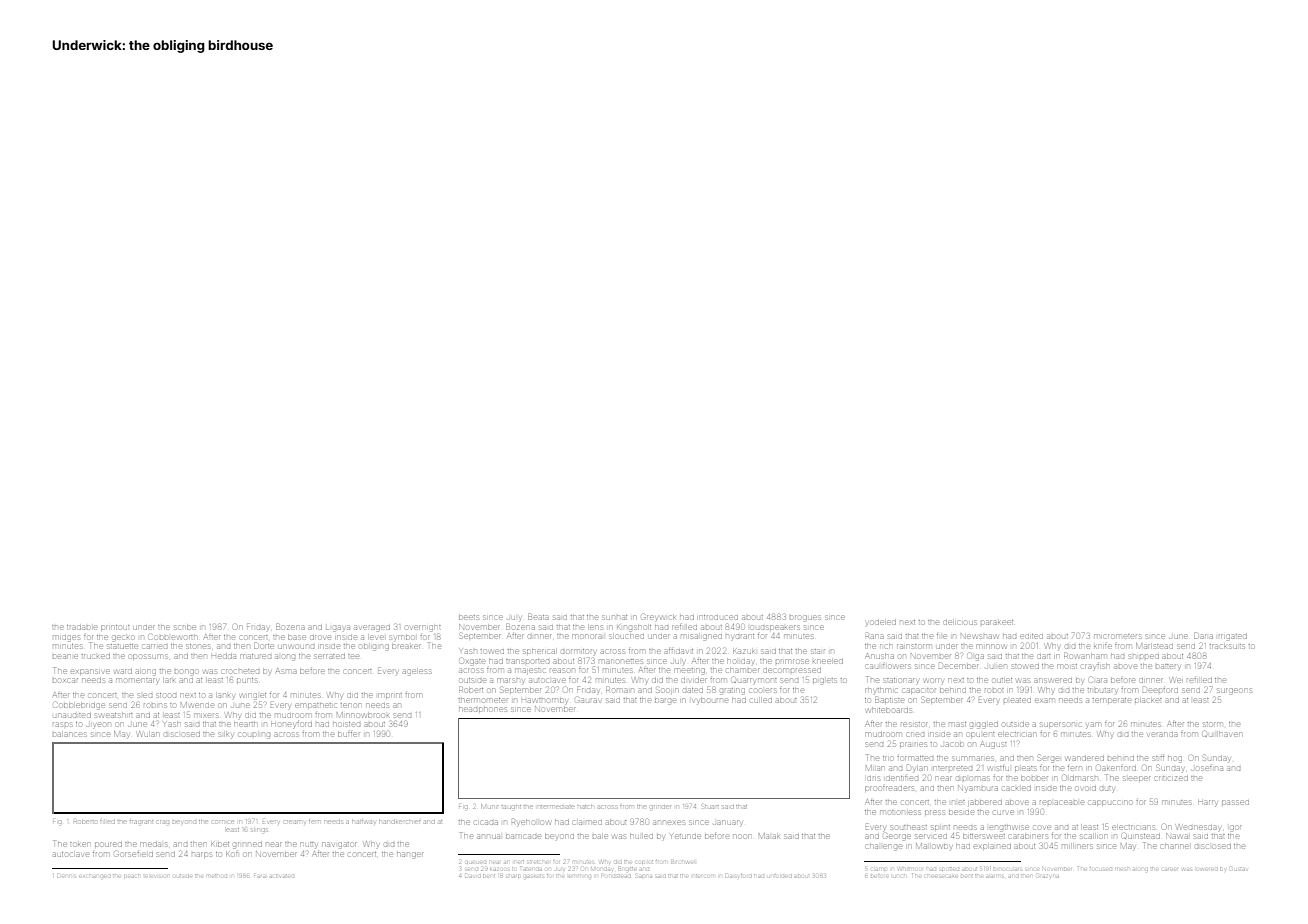 The image size is (1308, 924). What do you see at coordinates (997, 622) in the page?
I see `parakeet` at bounding box center [997, 622].
